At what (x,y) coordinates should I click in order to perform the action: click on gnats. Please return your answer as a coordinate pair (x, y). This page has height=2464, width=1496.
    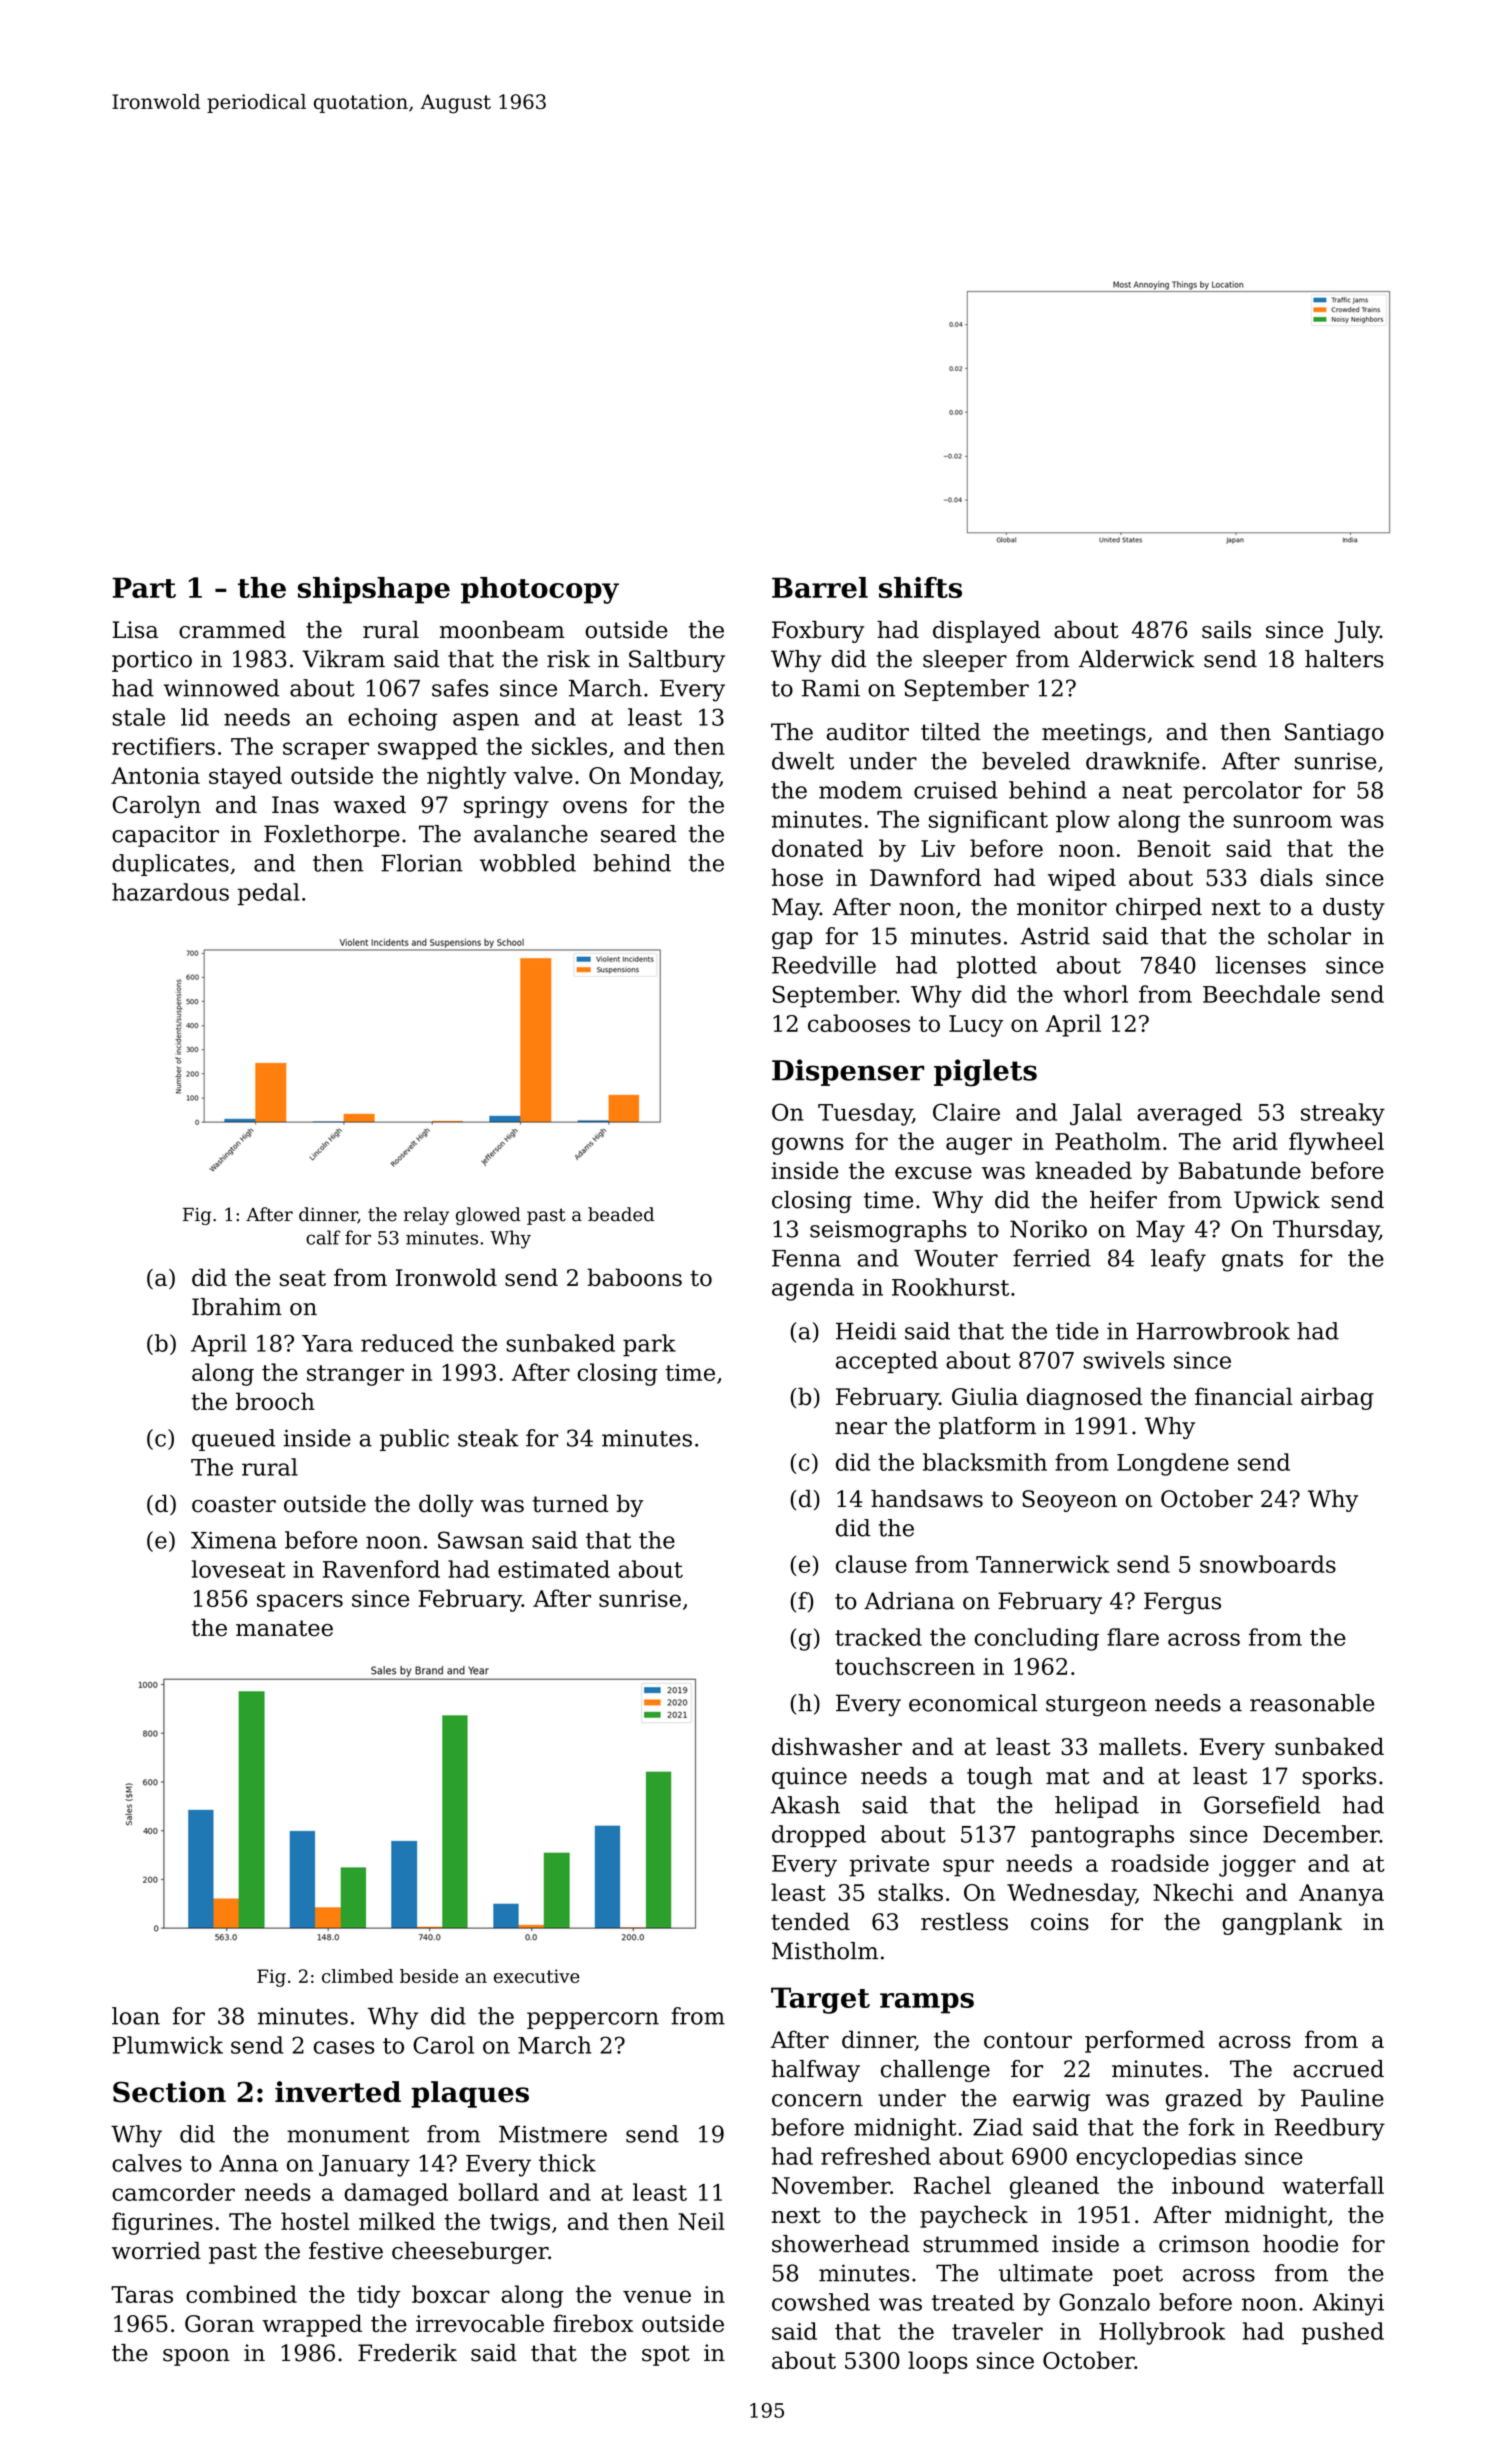
    Looking at the image, I should click on (1252, 1261).
